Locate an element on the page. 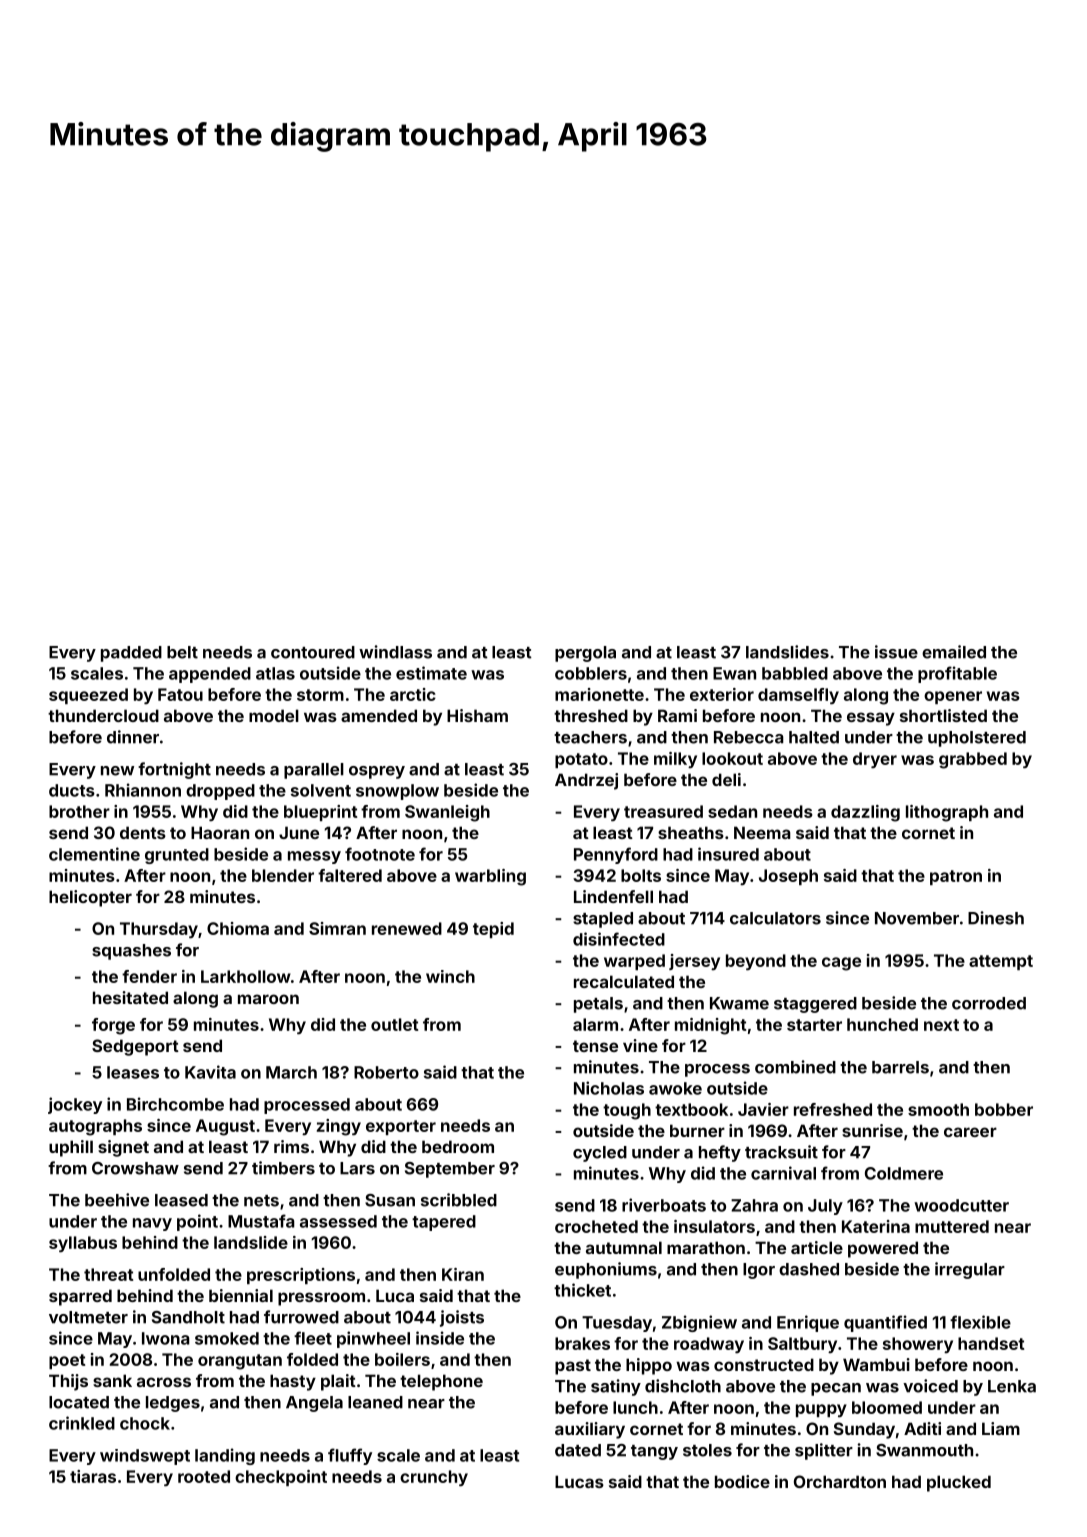 The image size is (1087, 1537). tiaras is located at coordinates (93, 1476).
